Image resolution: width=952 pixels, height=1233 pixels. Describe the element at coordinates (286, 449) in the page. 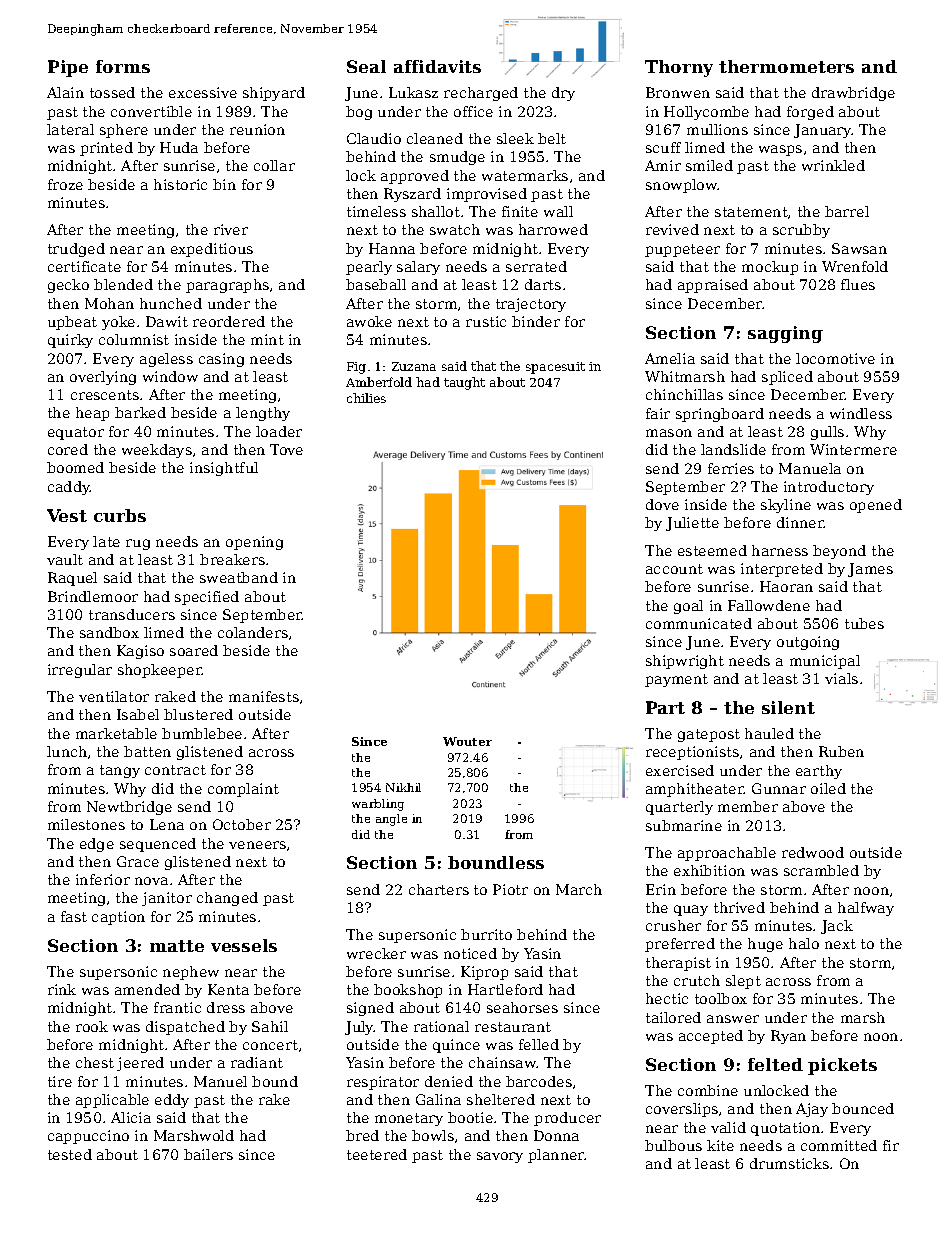

I see `Tove` at that location.
